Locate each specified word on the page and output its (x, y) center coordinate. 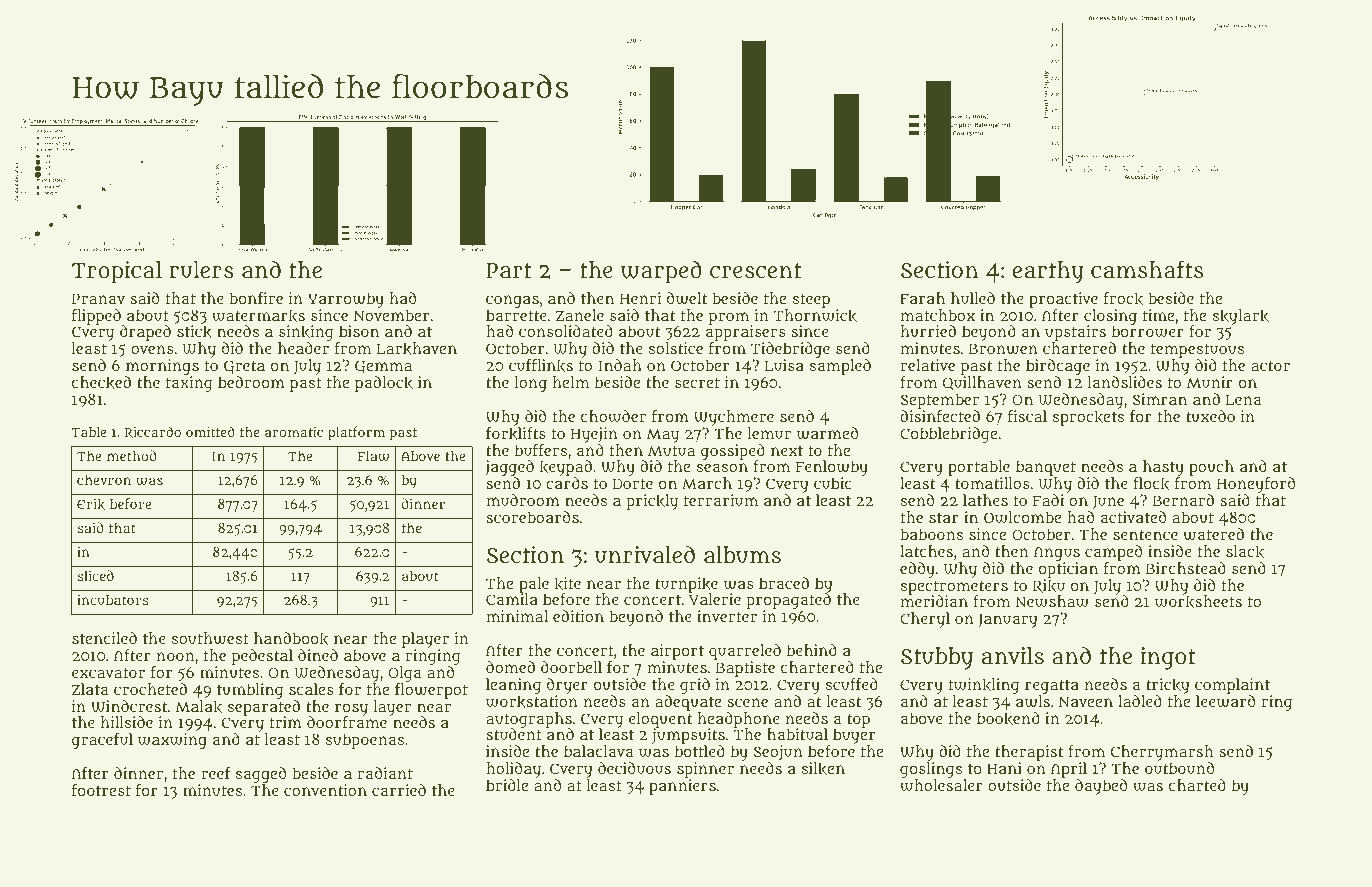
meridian (934, 601)
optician (1068, 570)
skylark (1241, 317)
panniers (682, 787)
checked (101, 382)
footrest (101, 790)
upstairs (1075, 333)
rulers (201, 270)
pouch (1211, 468)
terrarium (721, 500)
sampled (840, 367)
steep (811, 300)
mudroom (523, 500)
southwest (210, 638)
